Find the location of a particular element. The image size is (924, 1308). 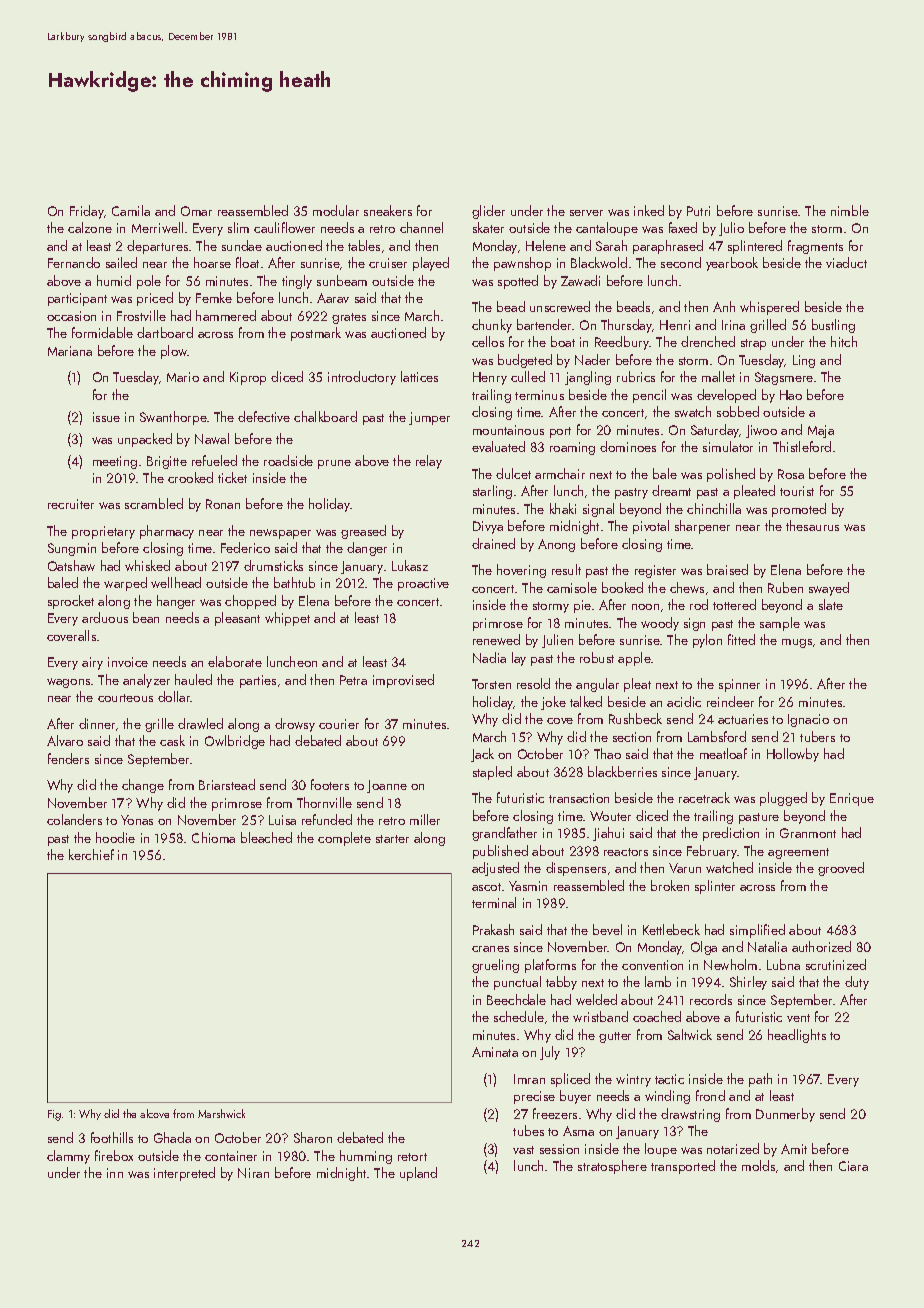

cranes is located at coordinates (490, 949).
